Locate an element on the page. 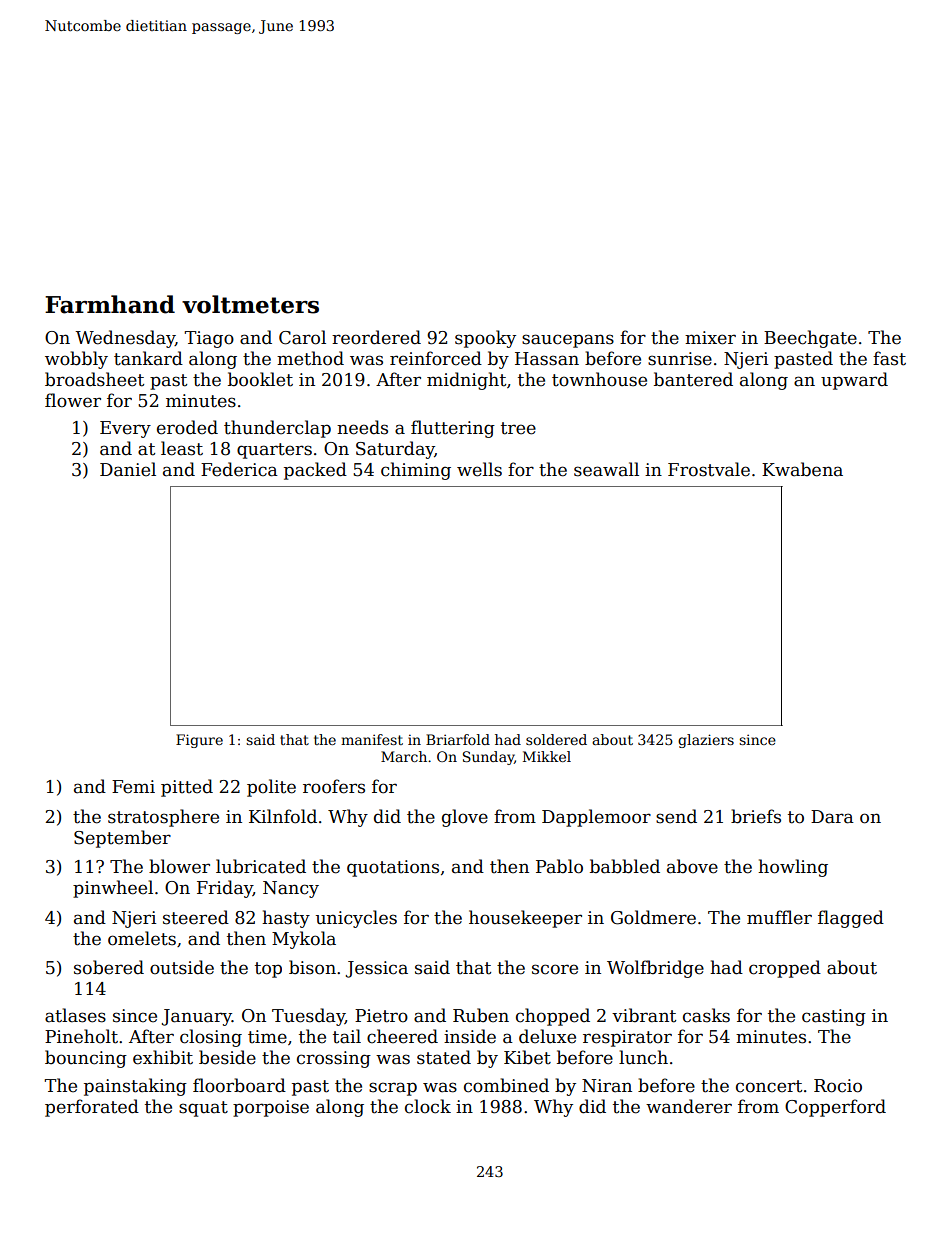  reinforced is located at coordinates (436, 358).
